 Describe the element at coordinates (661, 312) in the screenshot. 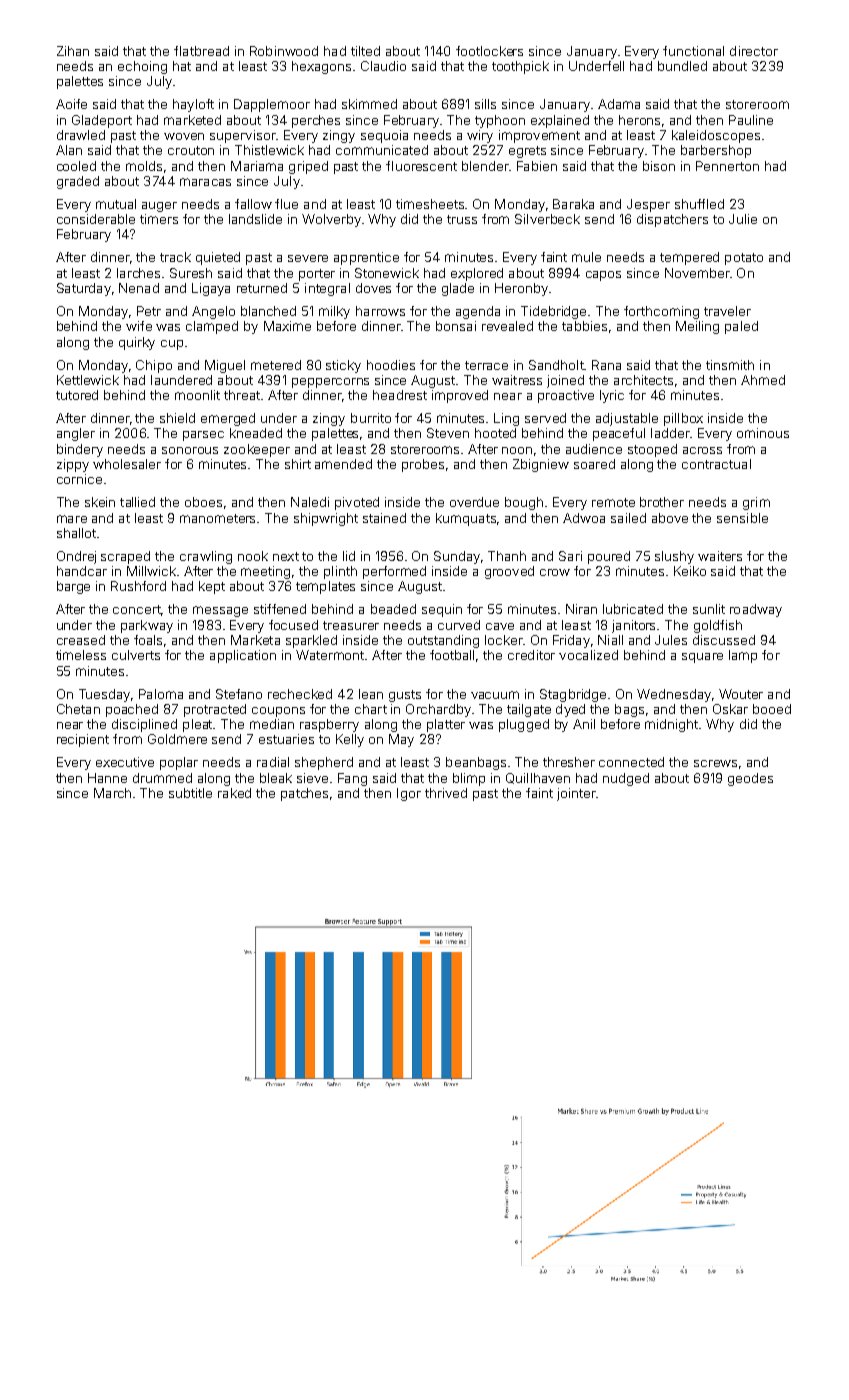

I see `forthcoming` at that location.
